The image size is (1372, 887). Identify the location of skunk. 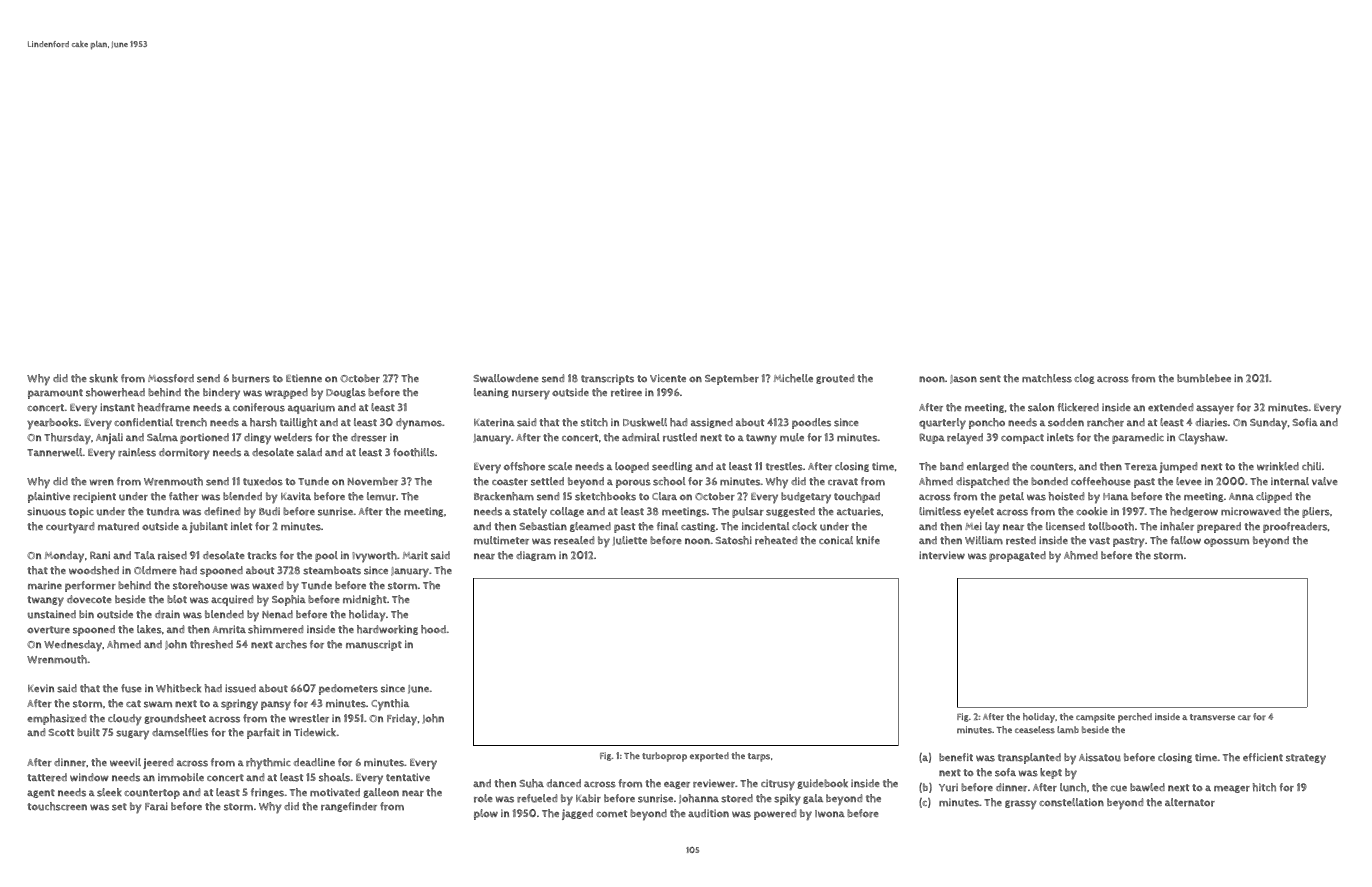
(103, 378).
